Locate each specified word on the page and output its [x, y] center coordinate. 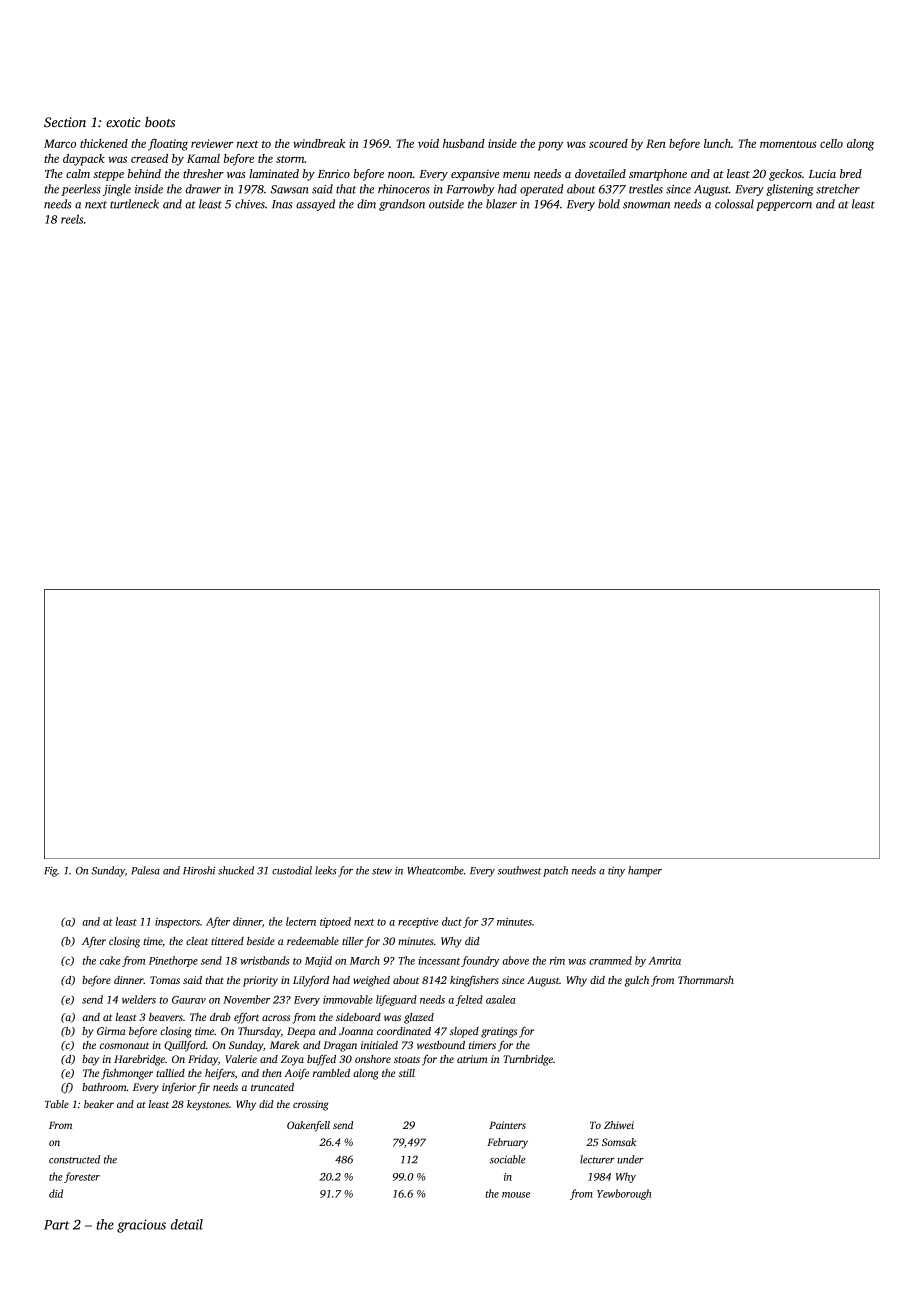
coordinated [404, 1031]
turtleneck [134, 204]
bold [609, 204]
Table [57, 1104]
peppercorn [784, 206]
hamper [645, 871]
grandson [402, 205]
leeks [326, 870]
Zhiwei [619, 1125]
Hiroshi [199, 870]
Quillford [185, 1046]
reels [72, 219]
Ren [656, 143]
